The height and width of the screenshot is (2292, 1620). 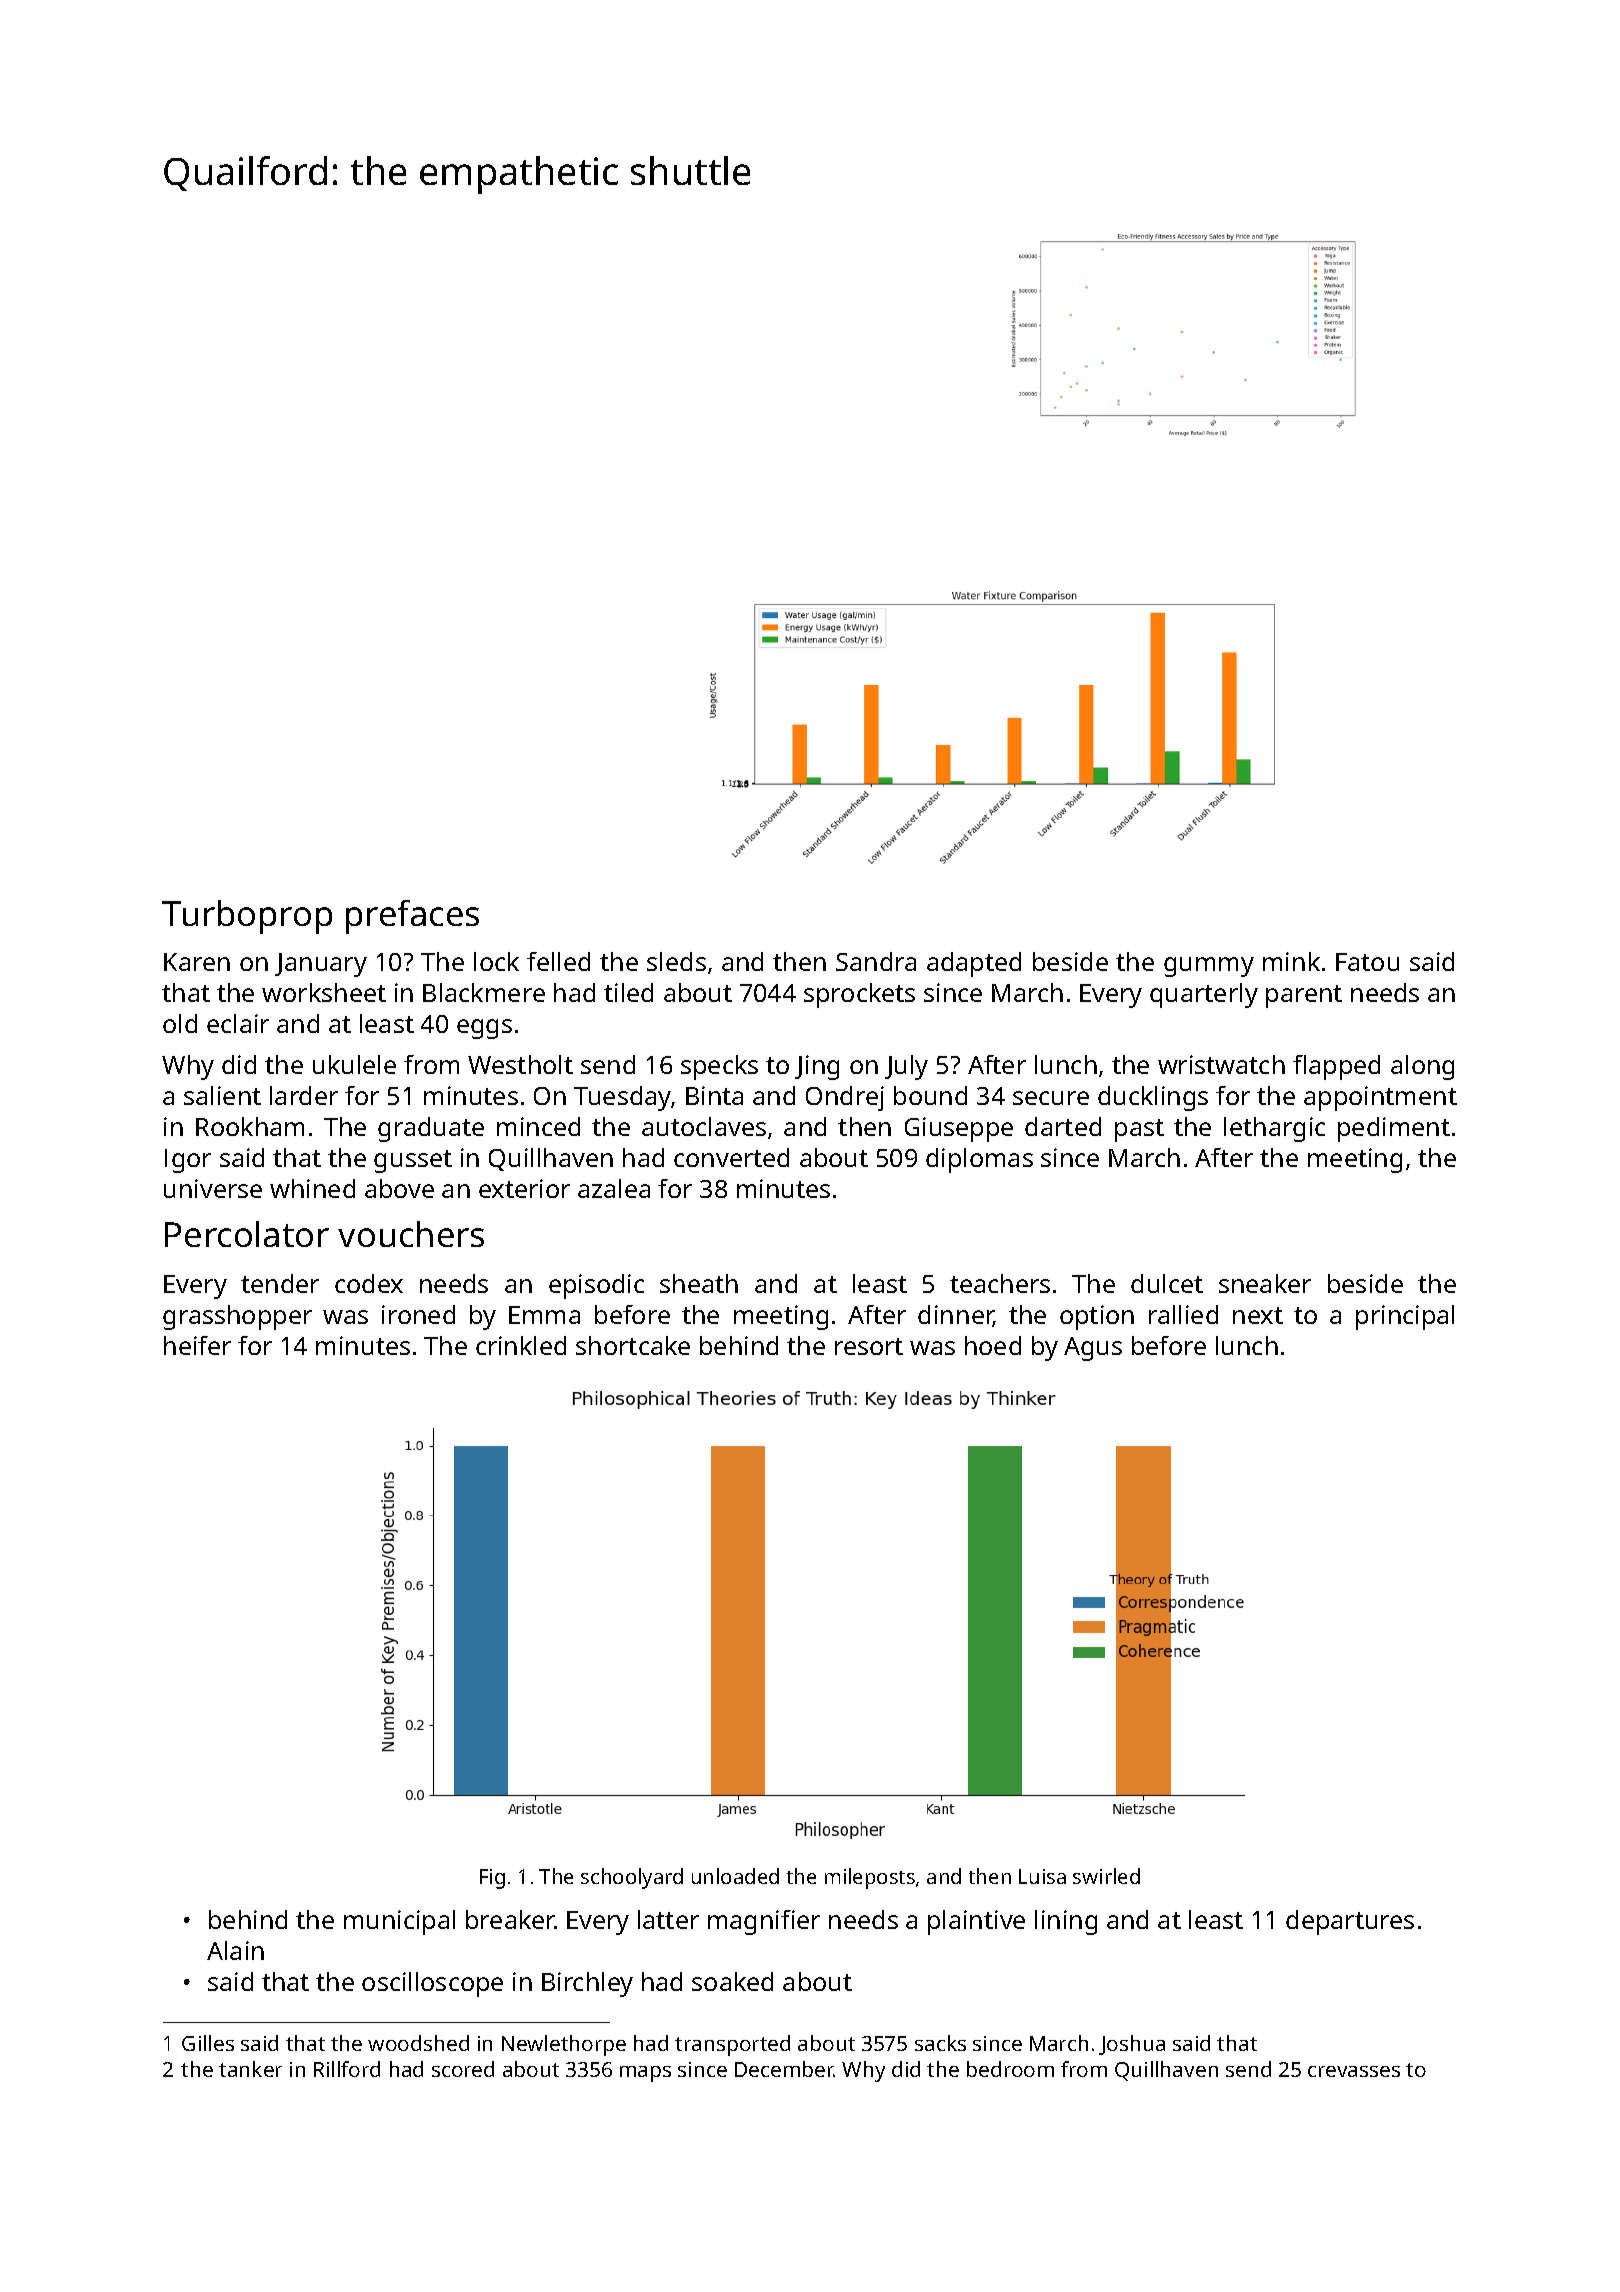 What do you see at coordinates (633, 1345) in the screenshot?
I see `shortcake` at bounding box center [633, 1345].
